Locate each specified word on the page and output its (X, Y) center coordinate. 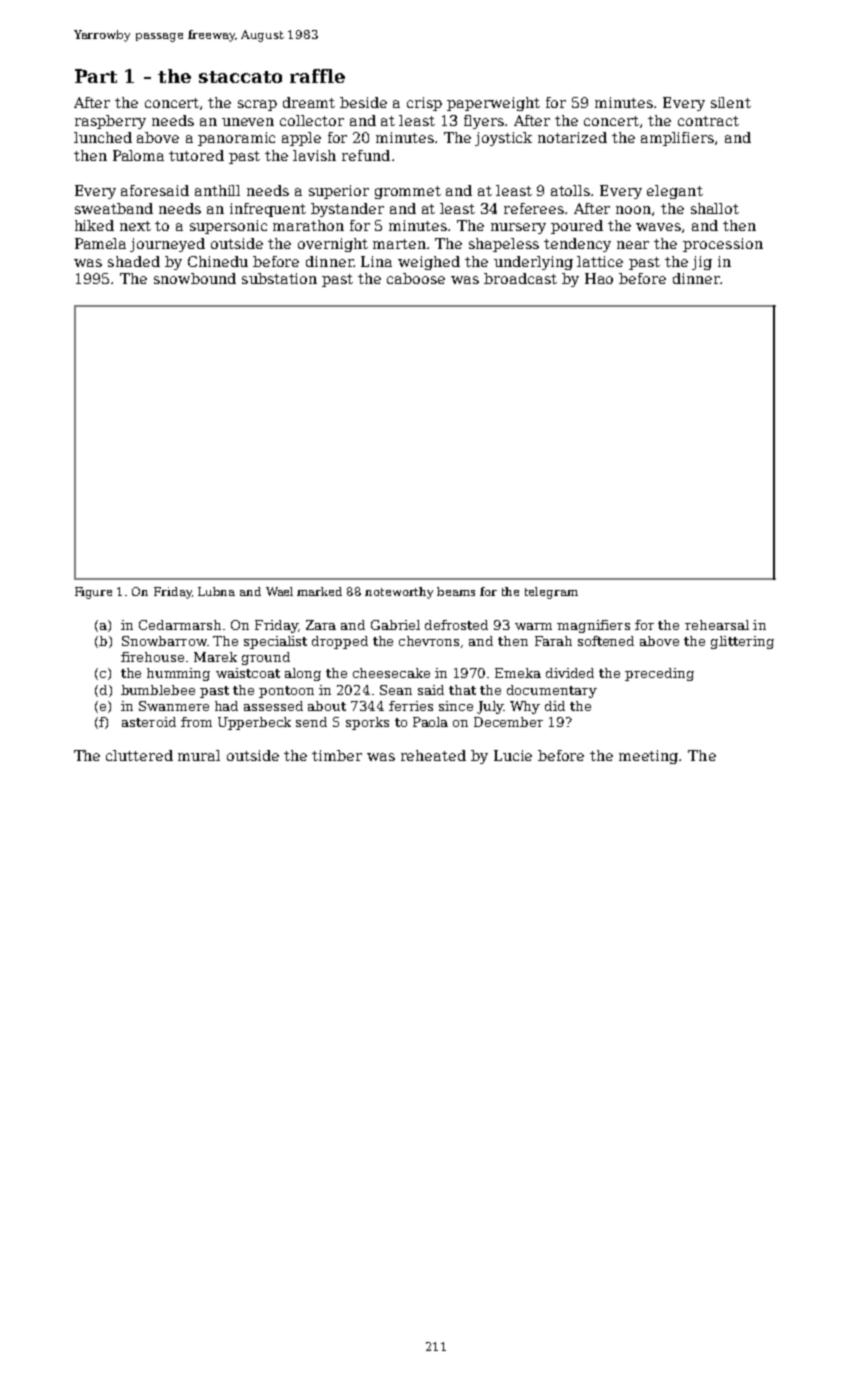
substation (279, 278)
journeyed (167, 245)
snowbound (195, 278)
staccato (240, 77)
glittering (742, 642)
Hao (599, 278)
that (462, 690)
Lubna (216, 591)
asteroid (149, 722)
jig (702, 263)
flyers (484, 122)
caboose (416, 278)
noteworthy (399, 593)
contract (708, 121)
